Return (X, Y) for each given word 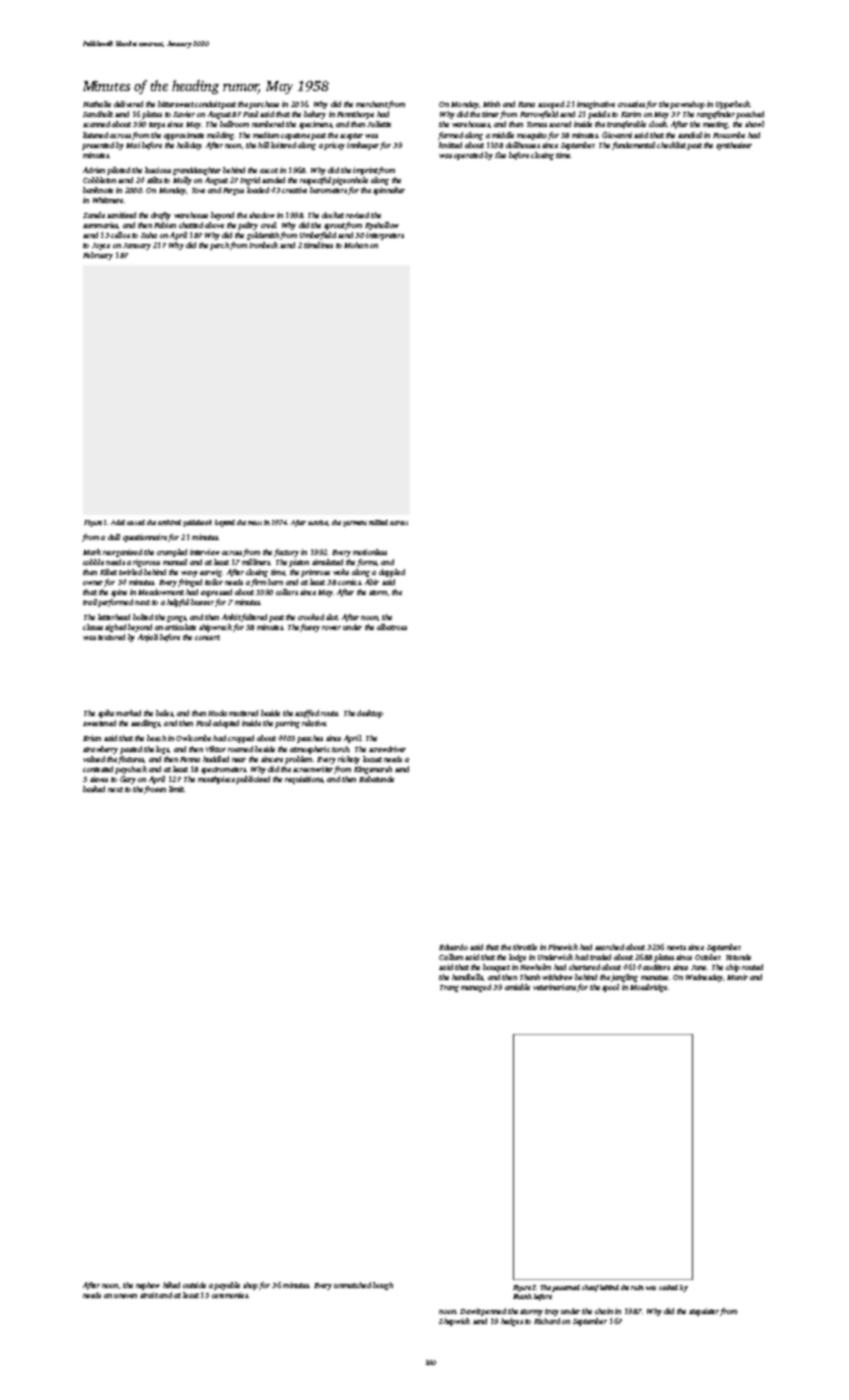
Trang (449, 988)
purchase (264, 105)
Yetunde (738, 957)
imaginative (596, 105)
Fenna (190, 759)
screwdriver (387, 749)
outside (194, 1285)
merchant (372, 104)
